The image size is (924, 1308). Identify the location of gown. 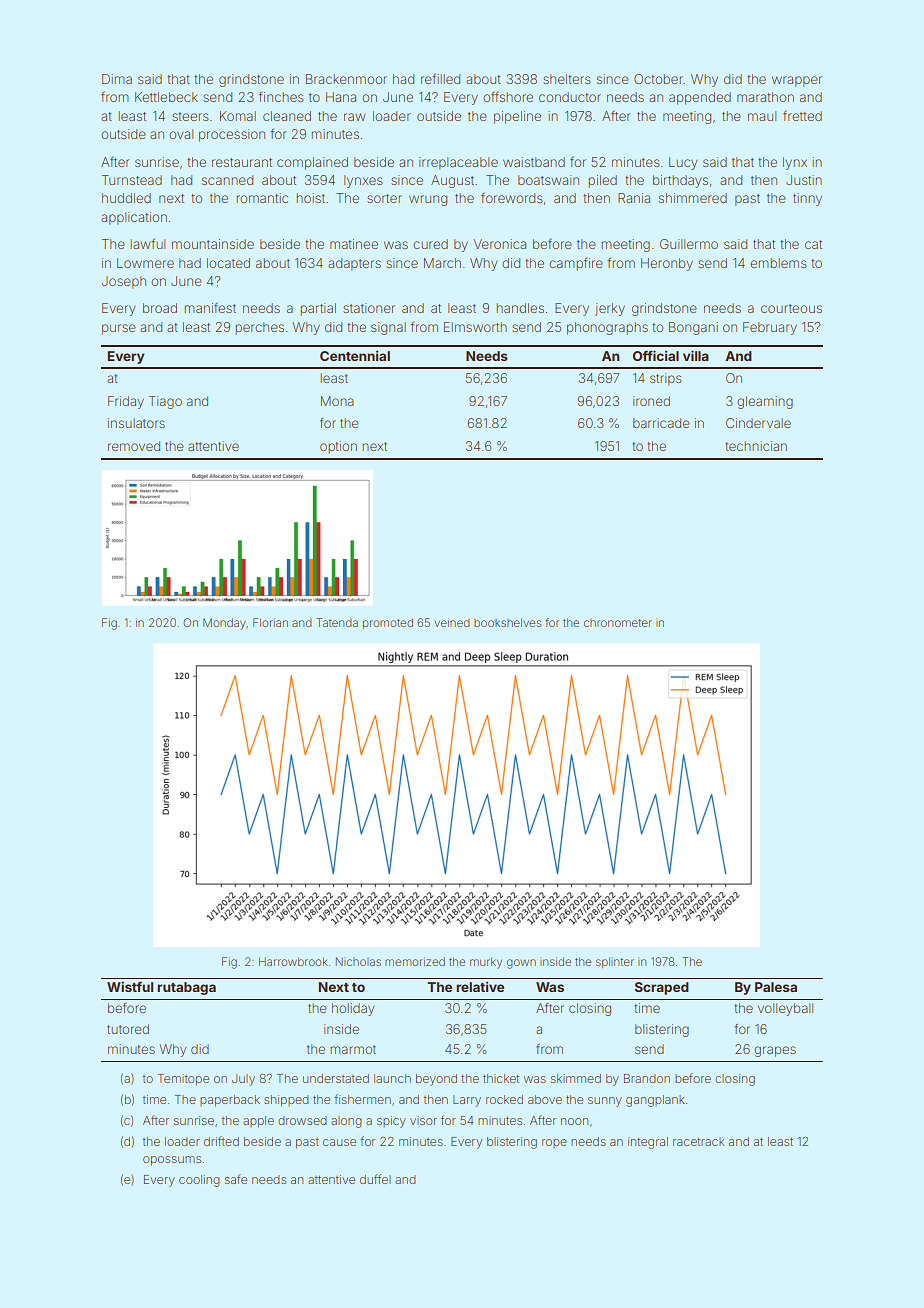
(521, 964).
